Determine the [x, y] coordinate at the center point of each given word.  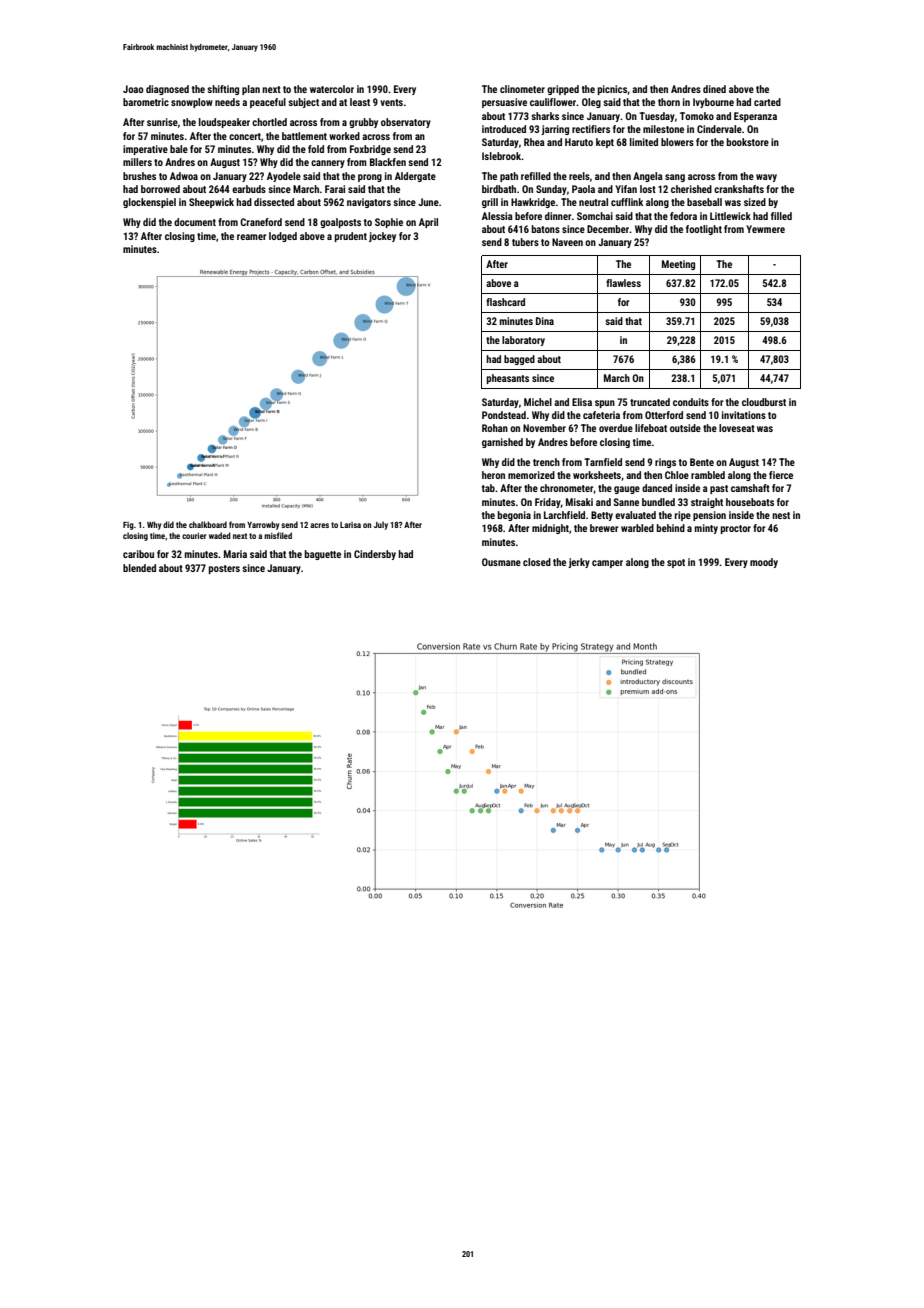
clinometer [522, 89]
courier [194, 536]
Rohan [495, 428]
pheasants [508, 379]
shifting [223, 90]
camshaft [750, 488]
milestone [663, 129]
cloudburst [764, 402]
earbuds [249, 189]
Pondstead [504, 415]
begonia [514, 516]
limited [644, 142]
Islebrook [501, 156]
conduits [691, 402]
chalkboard [208, 524]
